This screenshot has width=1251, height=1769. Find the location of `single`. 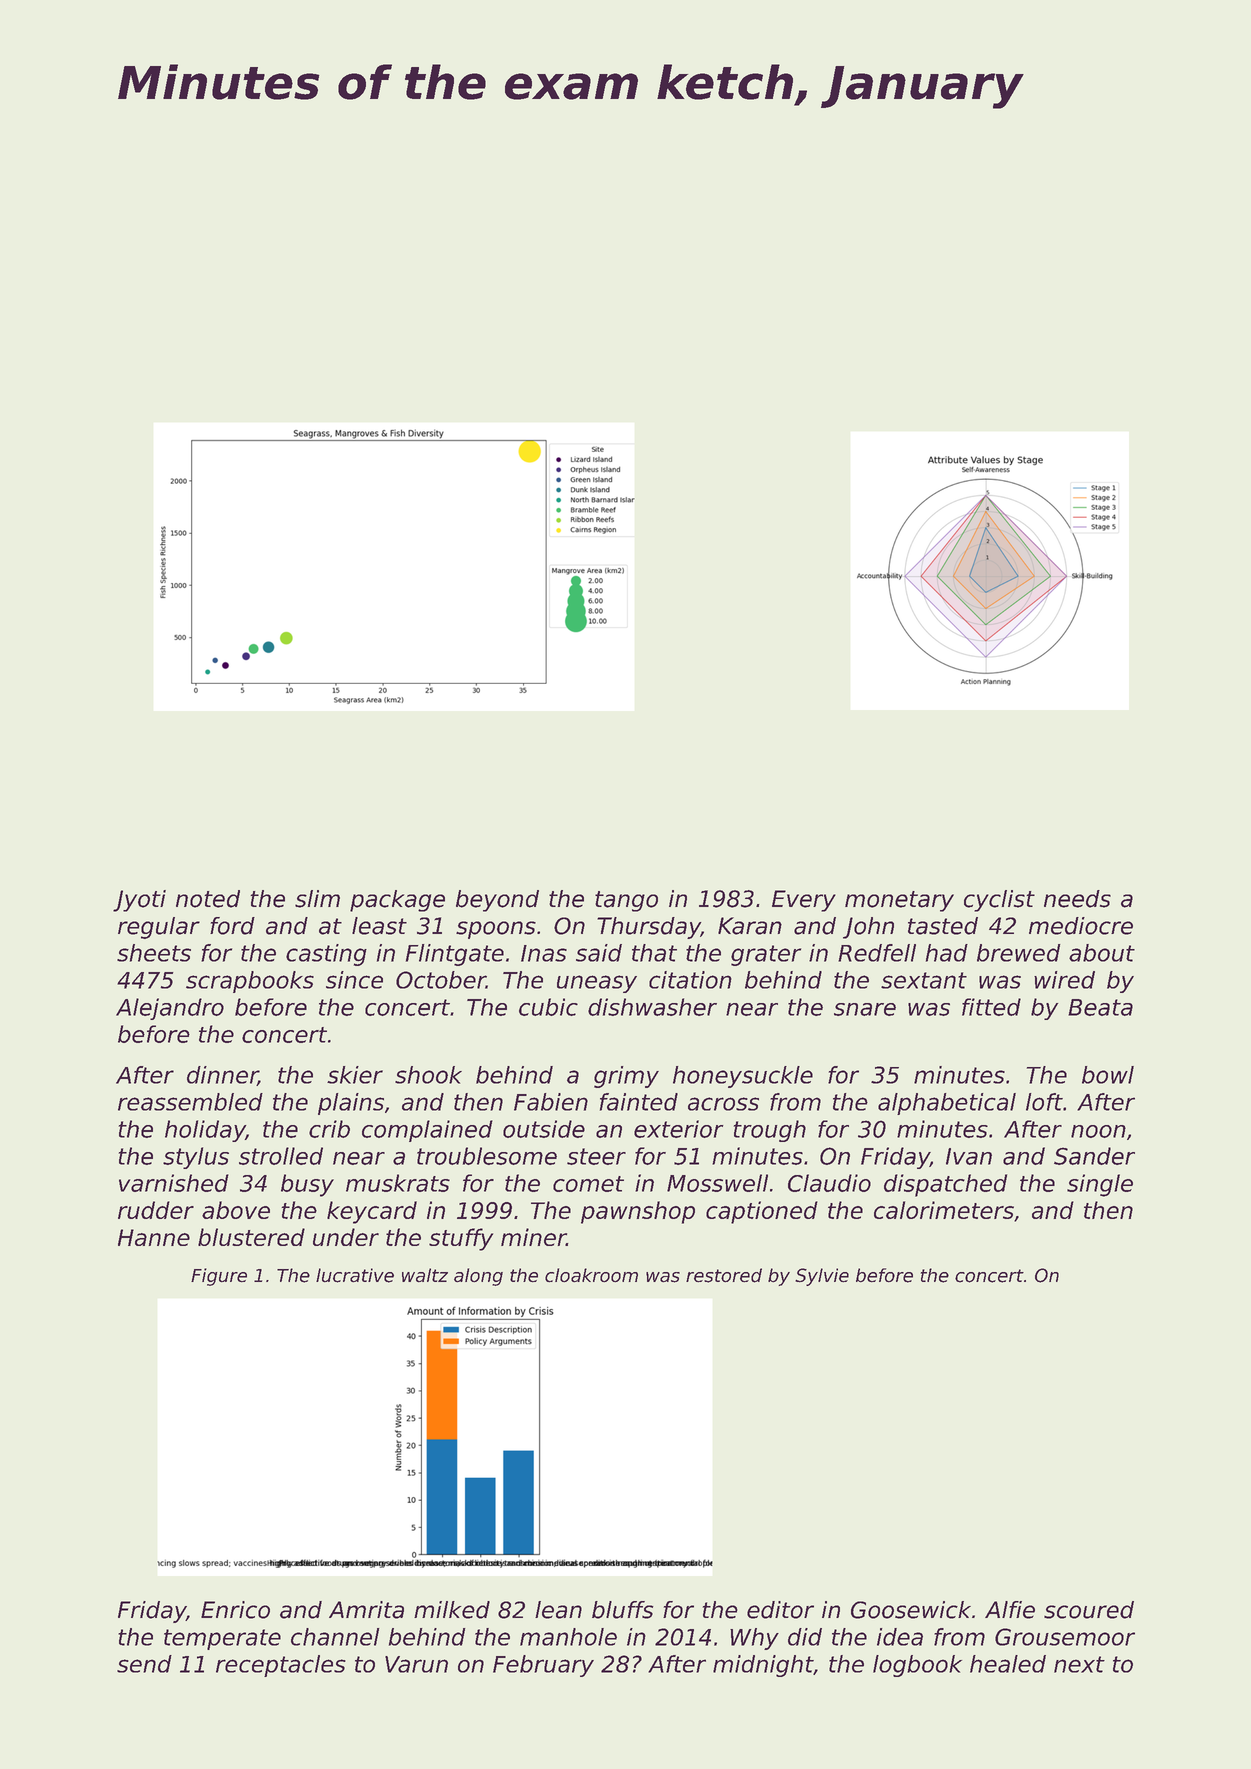

single is located at coordinates (1100, 1185).
